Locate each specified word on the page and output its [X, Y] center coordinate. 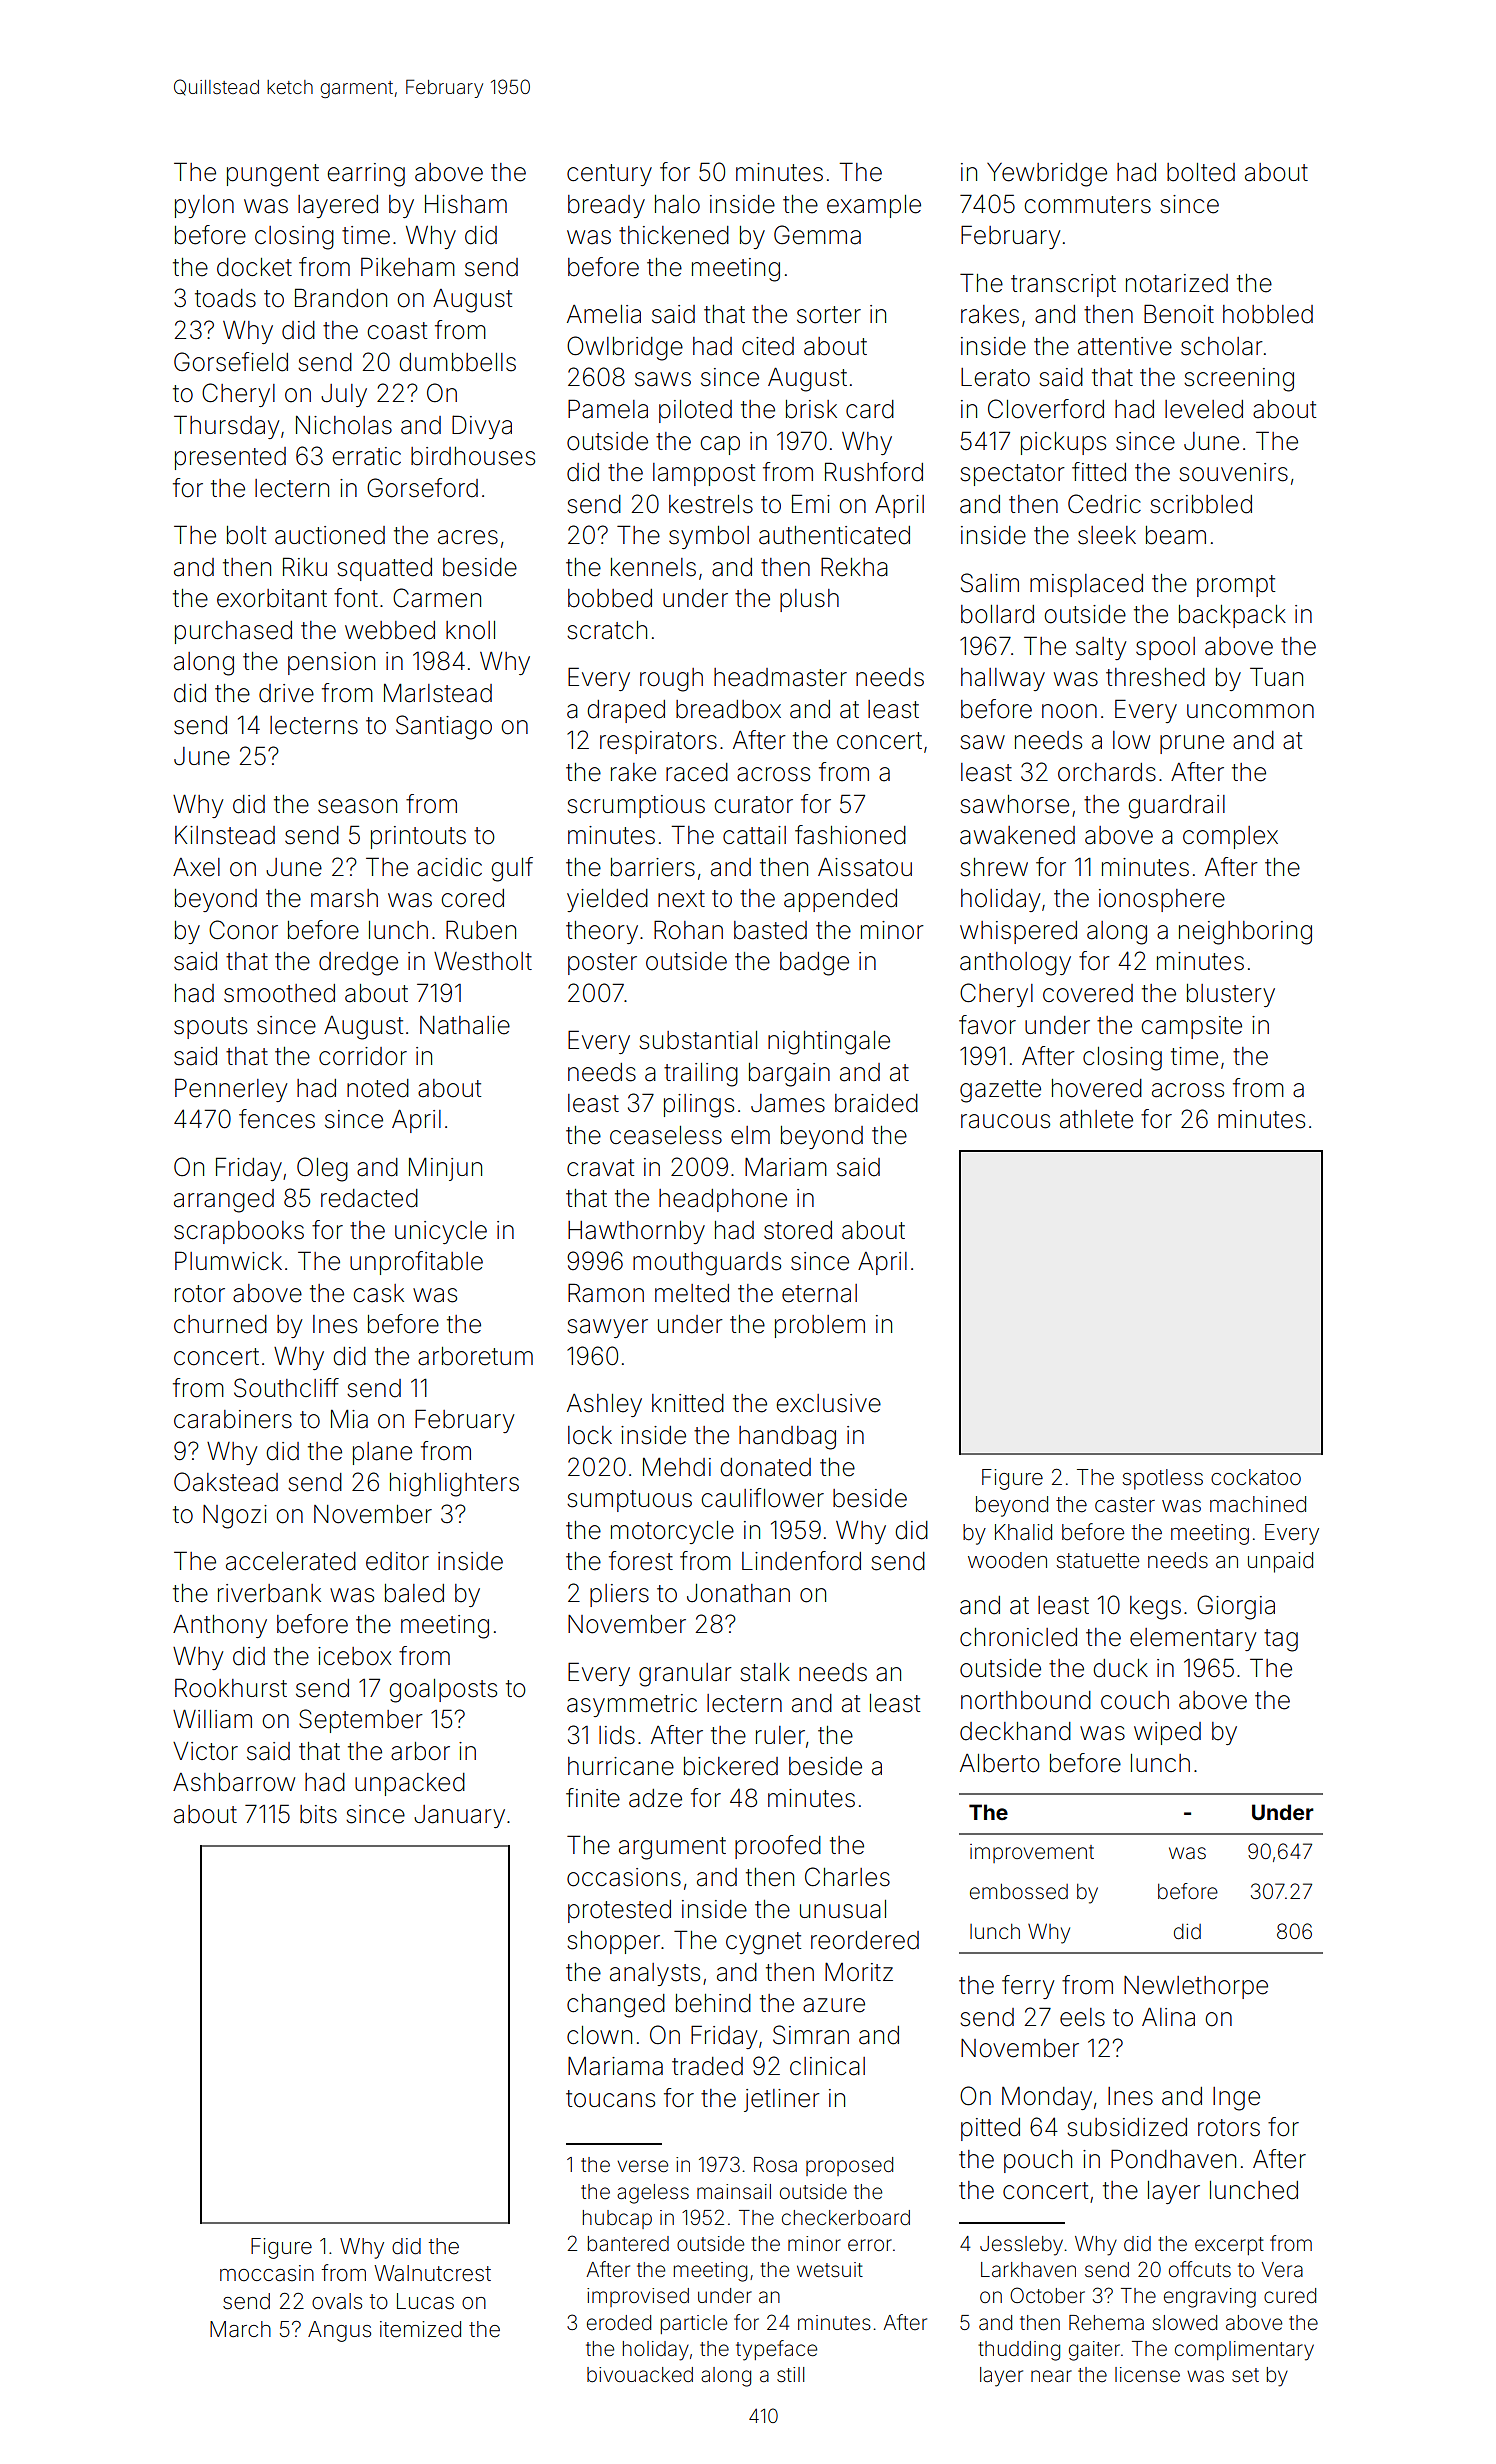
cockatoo [1256, 1477]
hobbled [1268, 314]
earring [366, 175]
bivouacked [640, 2374]
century [609, 175]
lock [590, 1435]
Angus [339, 2331]
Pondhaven [1173, 2159]
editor [397, 1561]
